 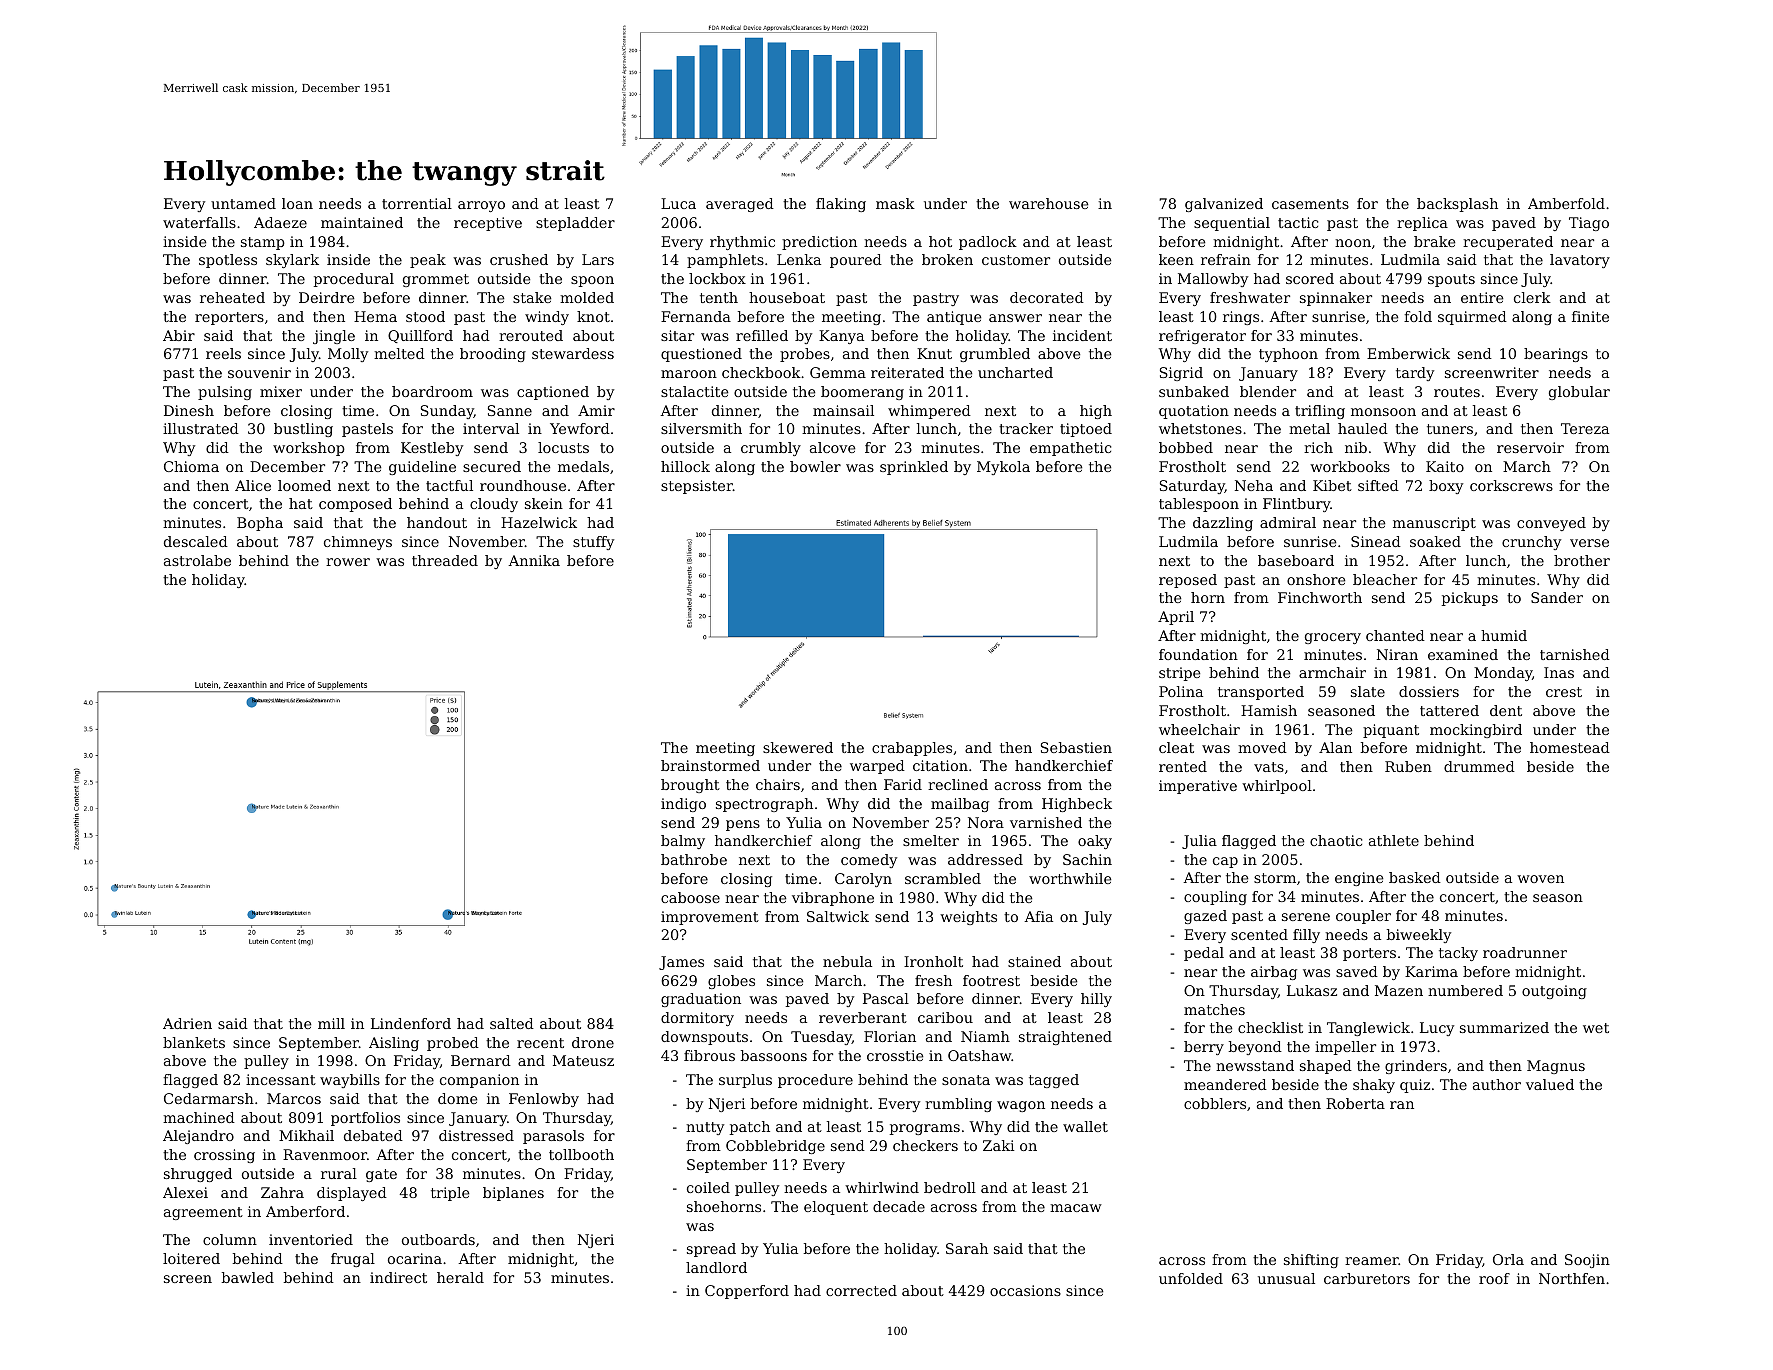 What do you see at coordinates (1046, 822) in the page?
I see `varnished` at bounding box center [1046, 822].
